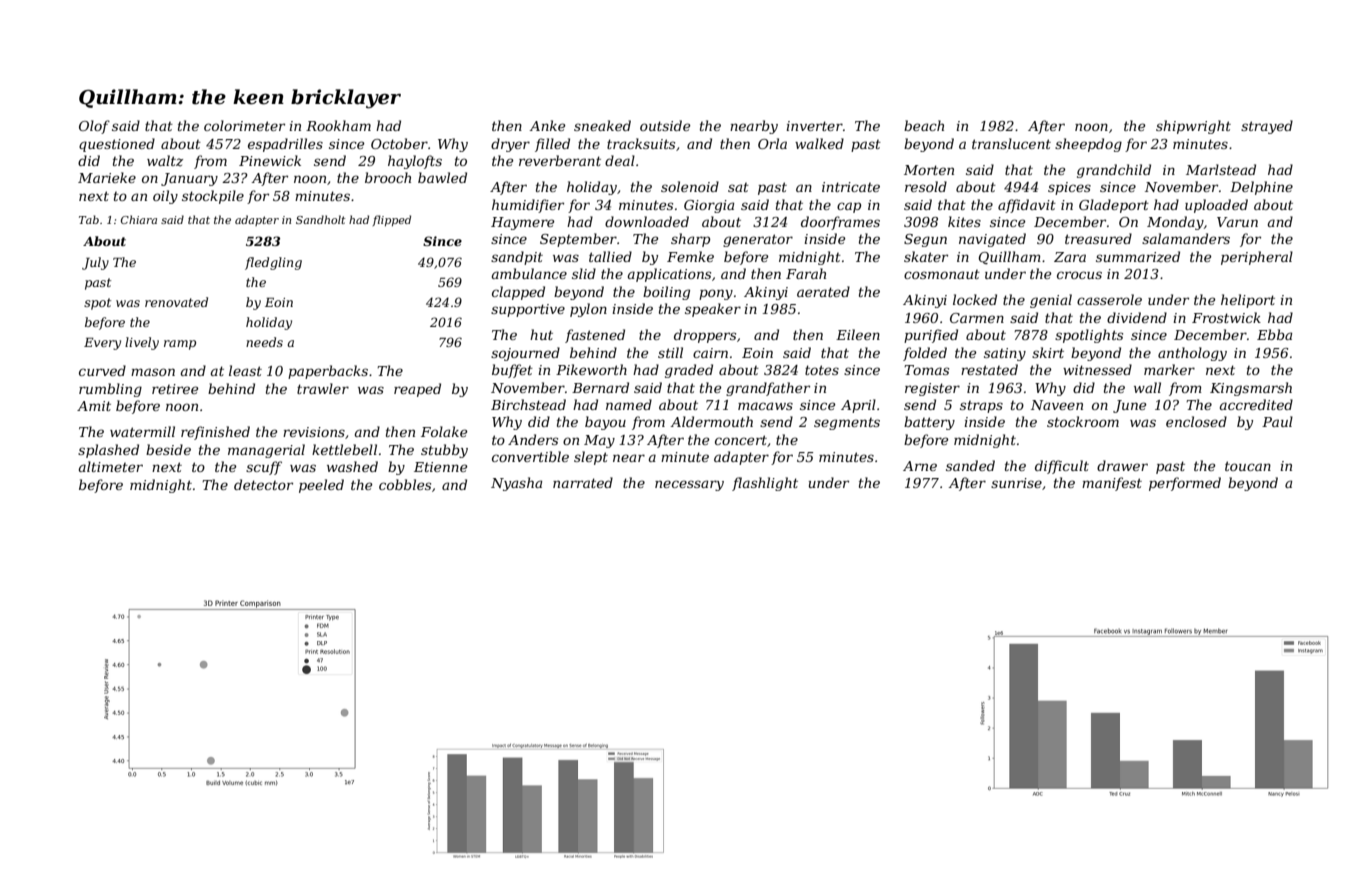  What do you see at coordinates (1109, 299) in the page?
I see `casserole` at bounding box center [1109, 299].
